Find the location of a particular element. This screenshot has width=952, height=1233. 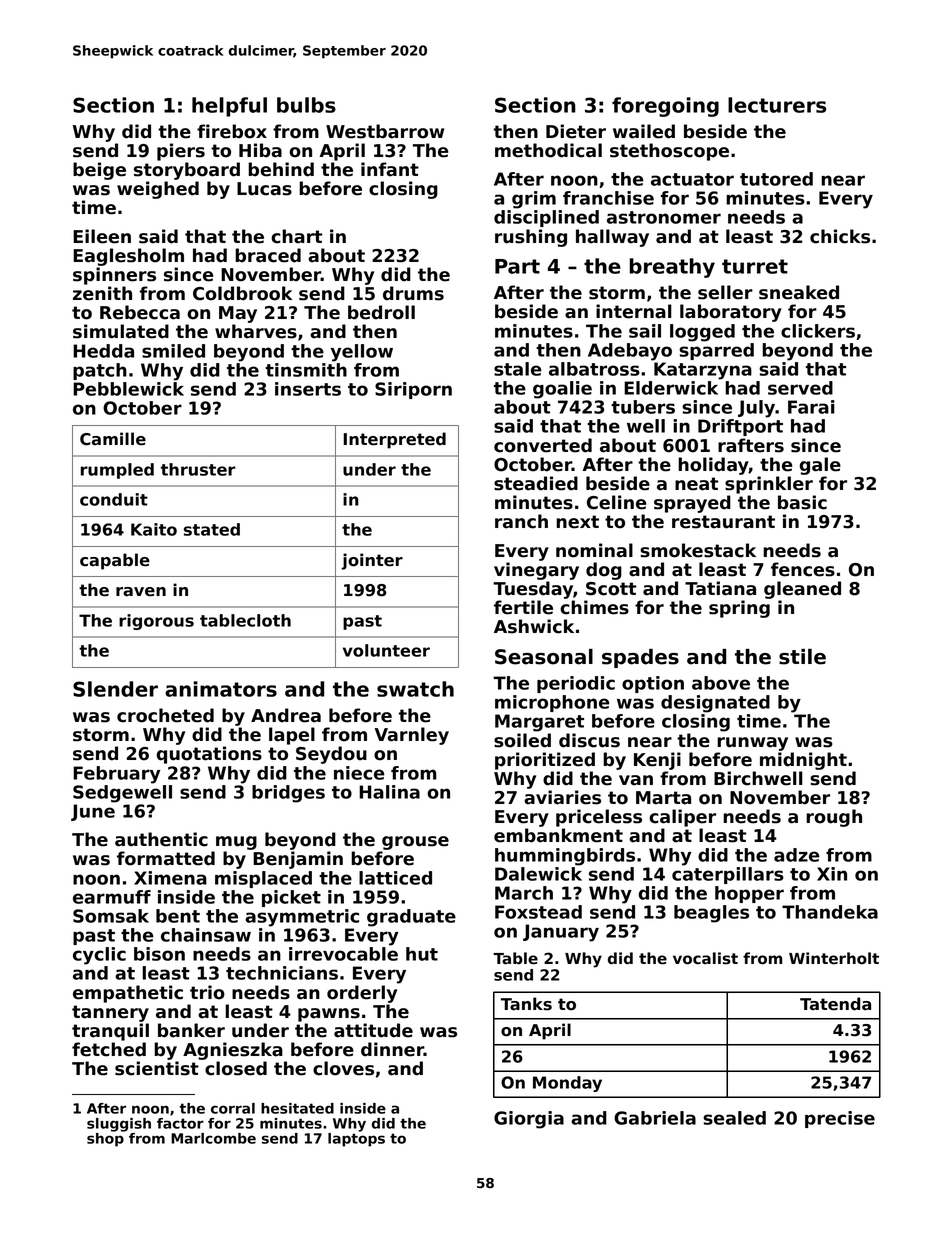

sprinkler is located at coordinates (769, 485).
